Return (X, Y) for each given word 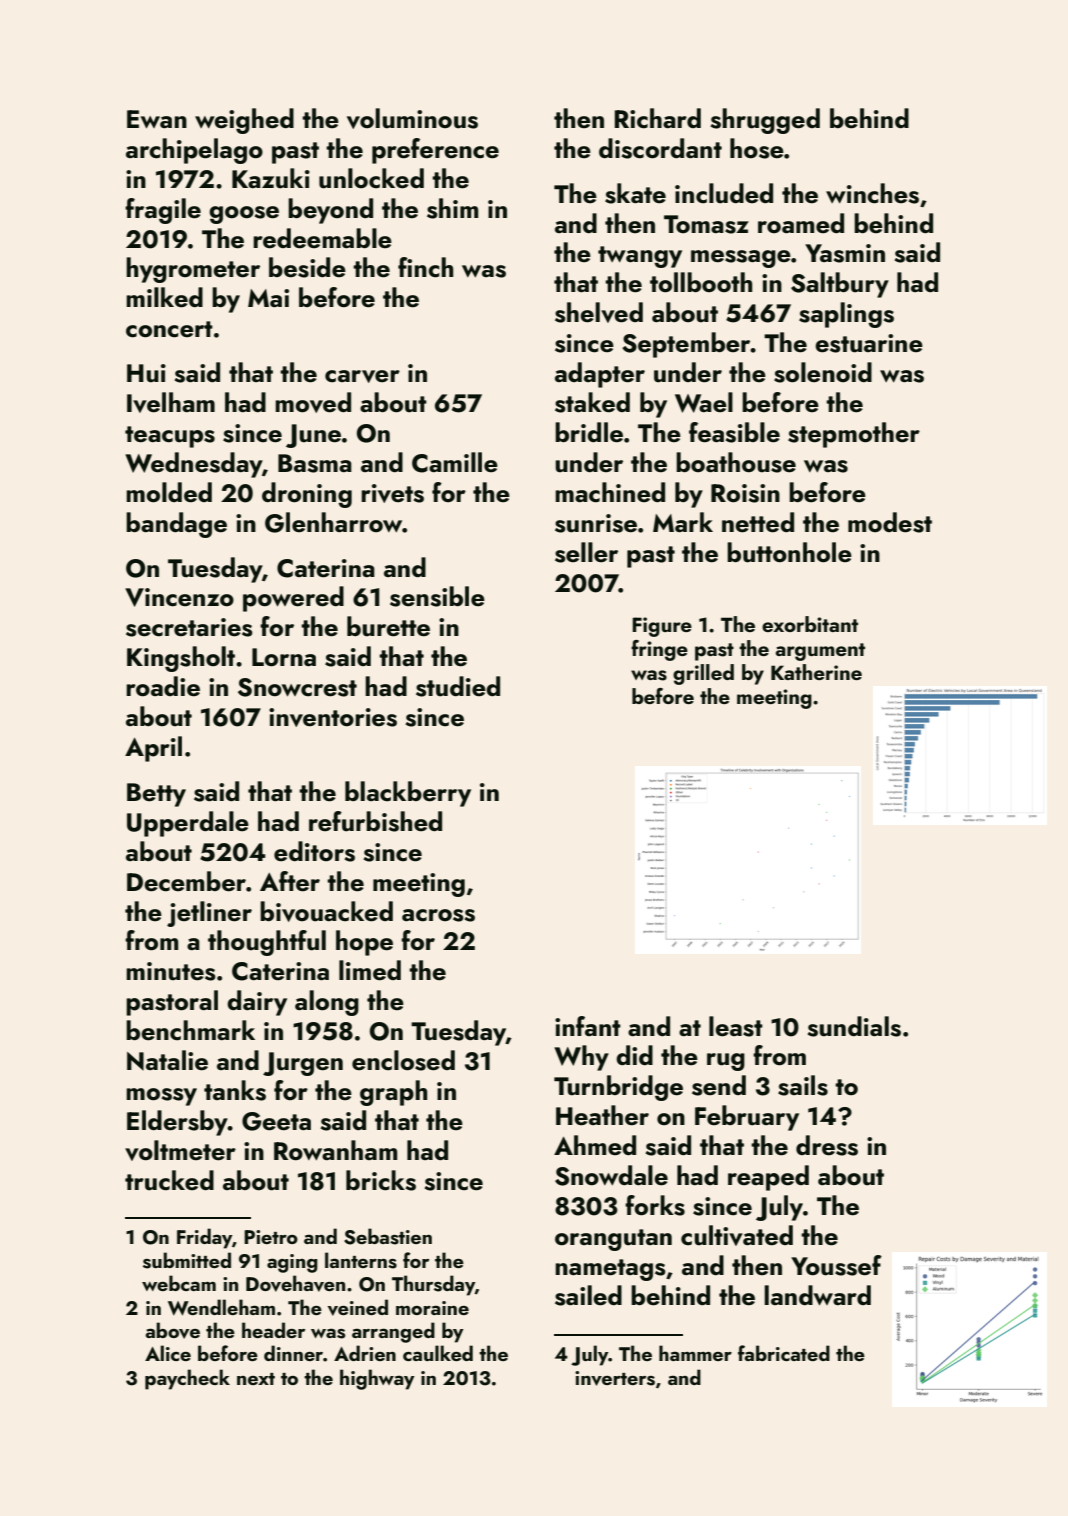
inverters (615, 1378)
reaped (768, 1178)
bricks (381, 1180)
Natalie (167, 1060)
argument (820, 652)
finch (425, 267)
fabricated (784, 1353)
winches (872, 193)
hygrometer (193, 270)
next (256, 1379)
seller (586, 552)
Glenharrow (334, 522)
